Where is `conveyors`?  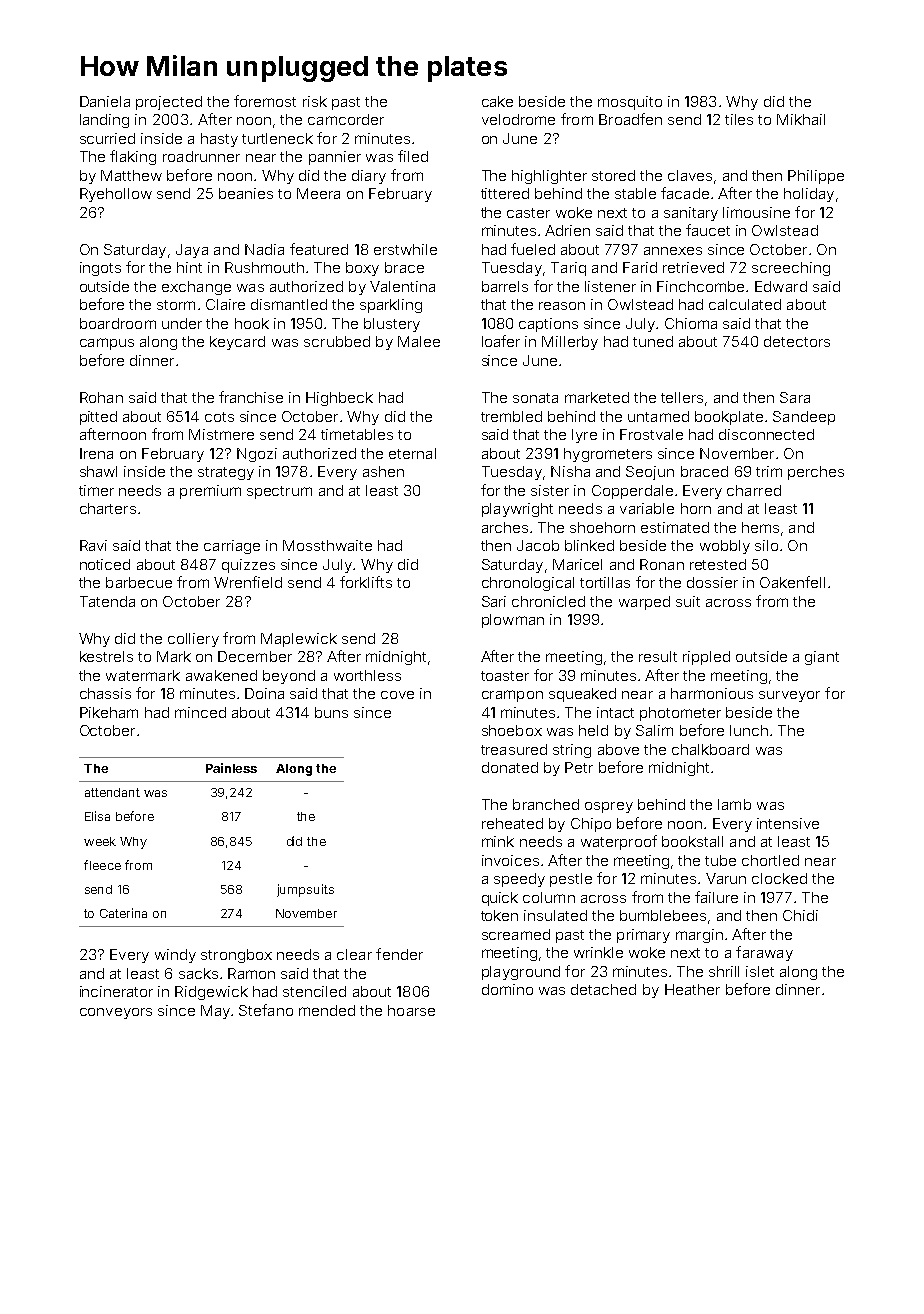
conveyors is located at coordinates (116, 1013).
